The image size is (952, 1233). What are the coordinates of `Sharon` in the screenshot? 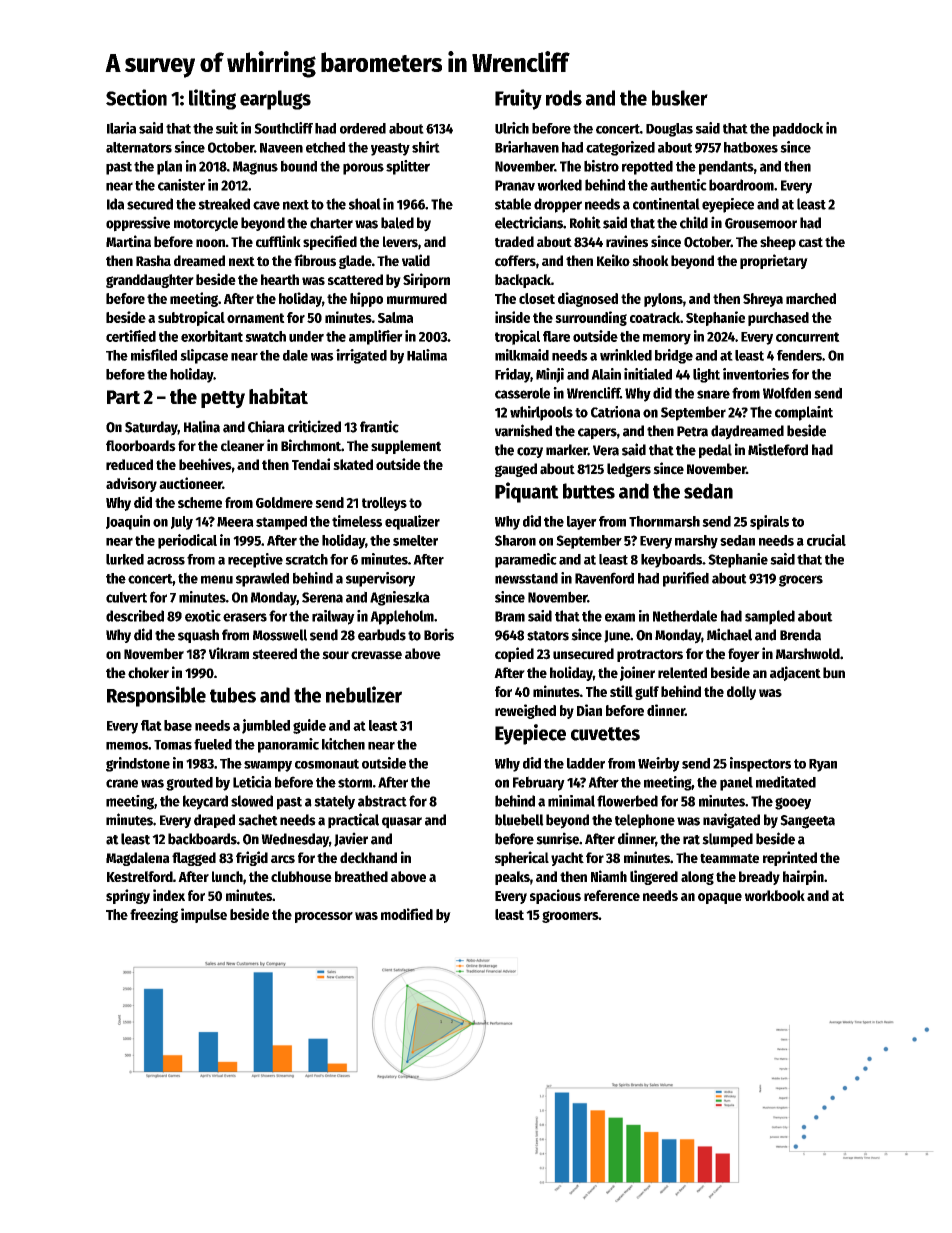 It's located at (515, 540).
